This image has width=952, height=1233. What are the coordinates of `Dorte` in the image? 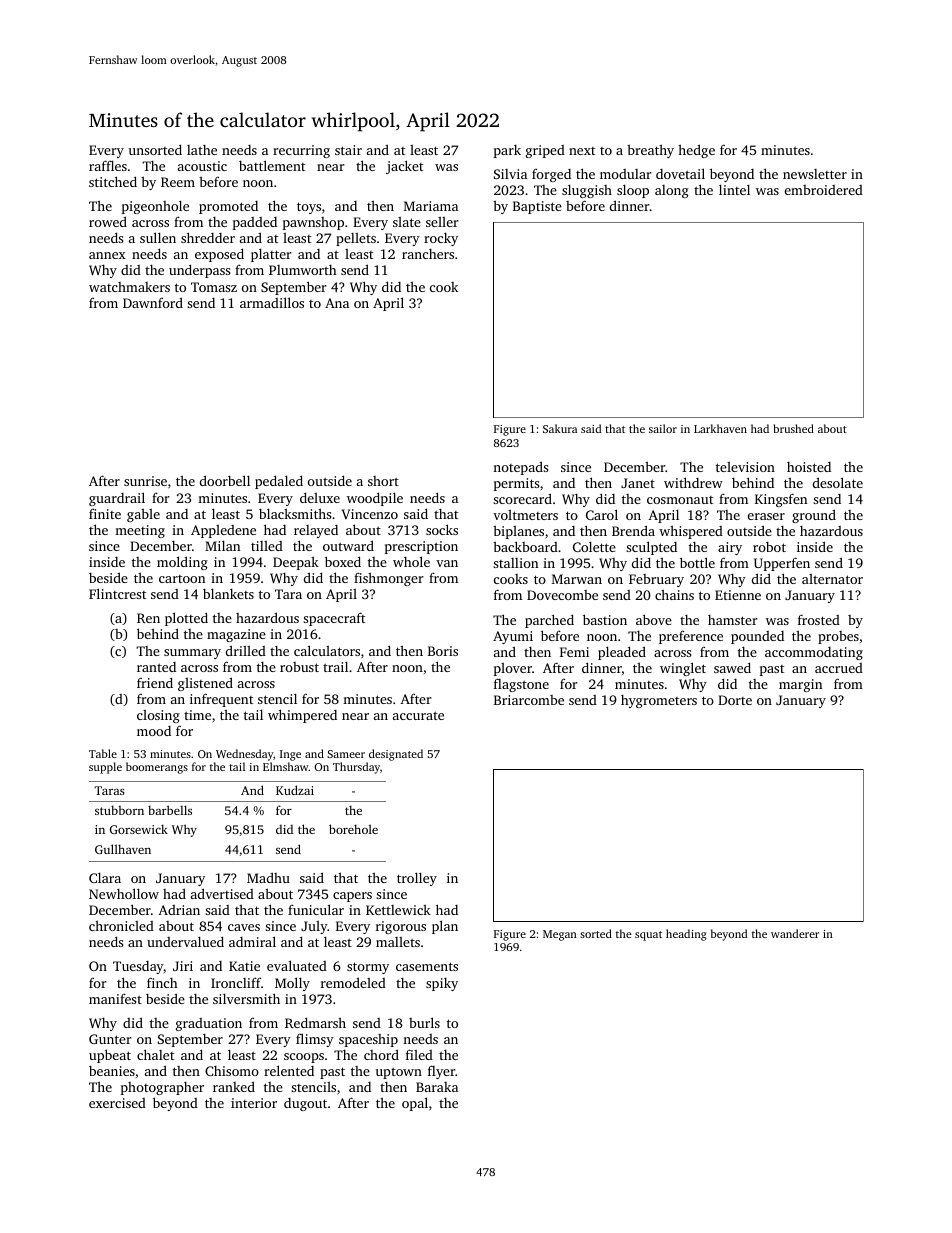 It's located at (735, 700).
